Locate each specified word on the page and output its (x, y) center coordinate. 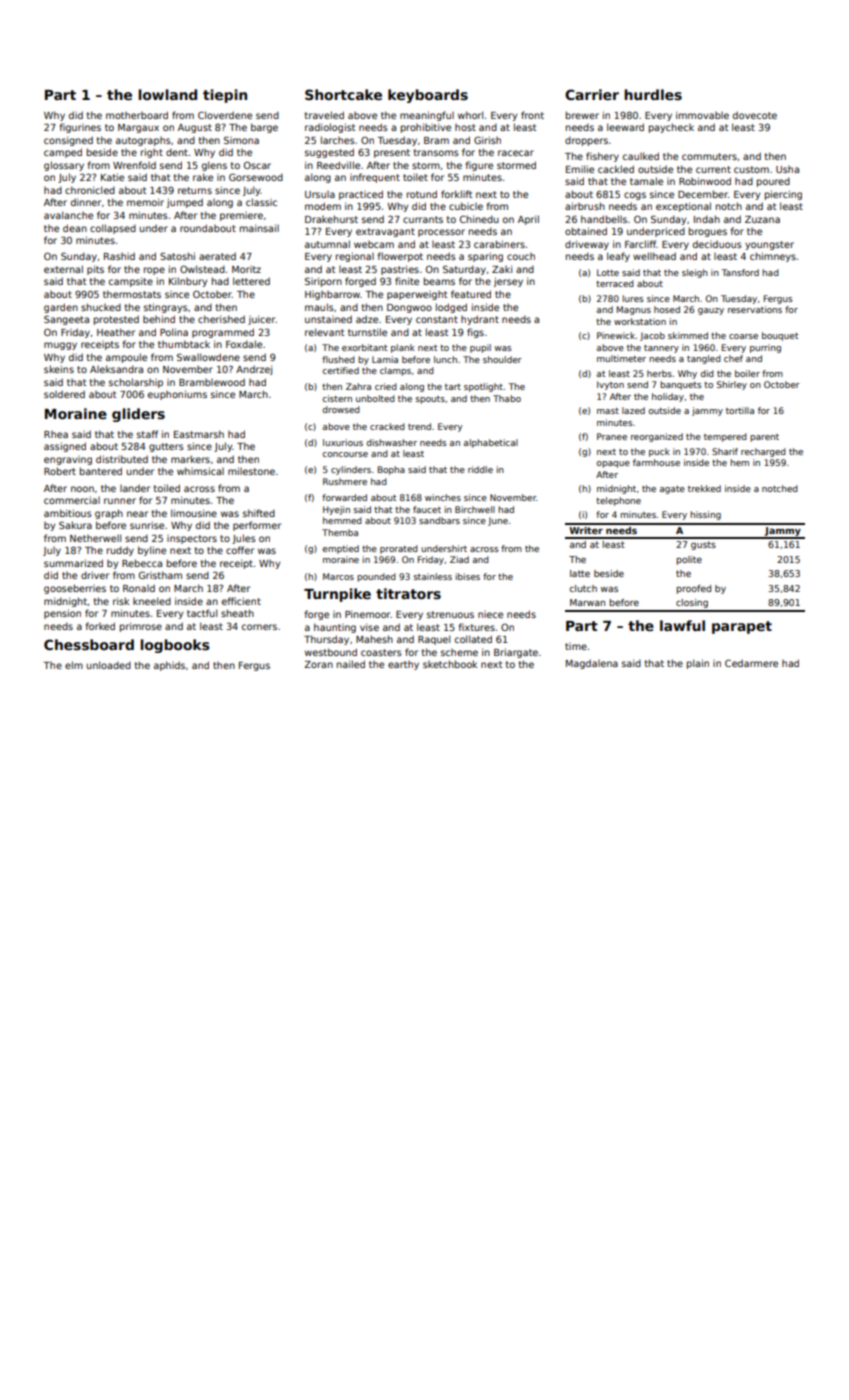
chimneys (773, 257)
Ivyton (610, 385)
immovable (702, 115)
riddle (480, 469)
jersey (508, 282)
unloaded (108, 665)
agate (672, 490)
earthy (403, 665)
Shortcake (343, 94)
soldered (64, 394)
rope (154, 271)
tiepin (225, 96)
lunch (445, 359)
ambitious (68, 513)
